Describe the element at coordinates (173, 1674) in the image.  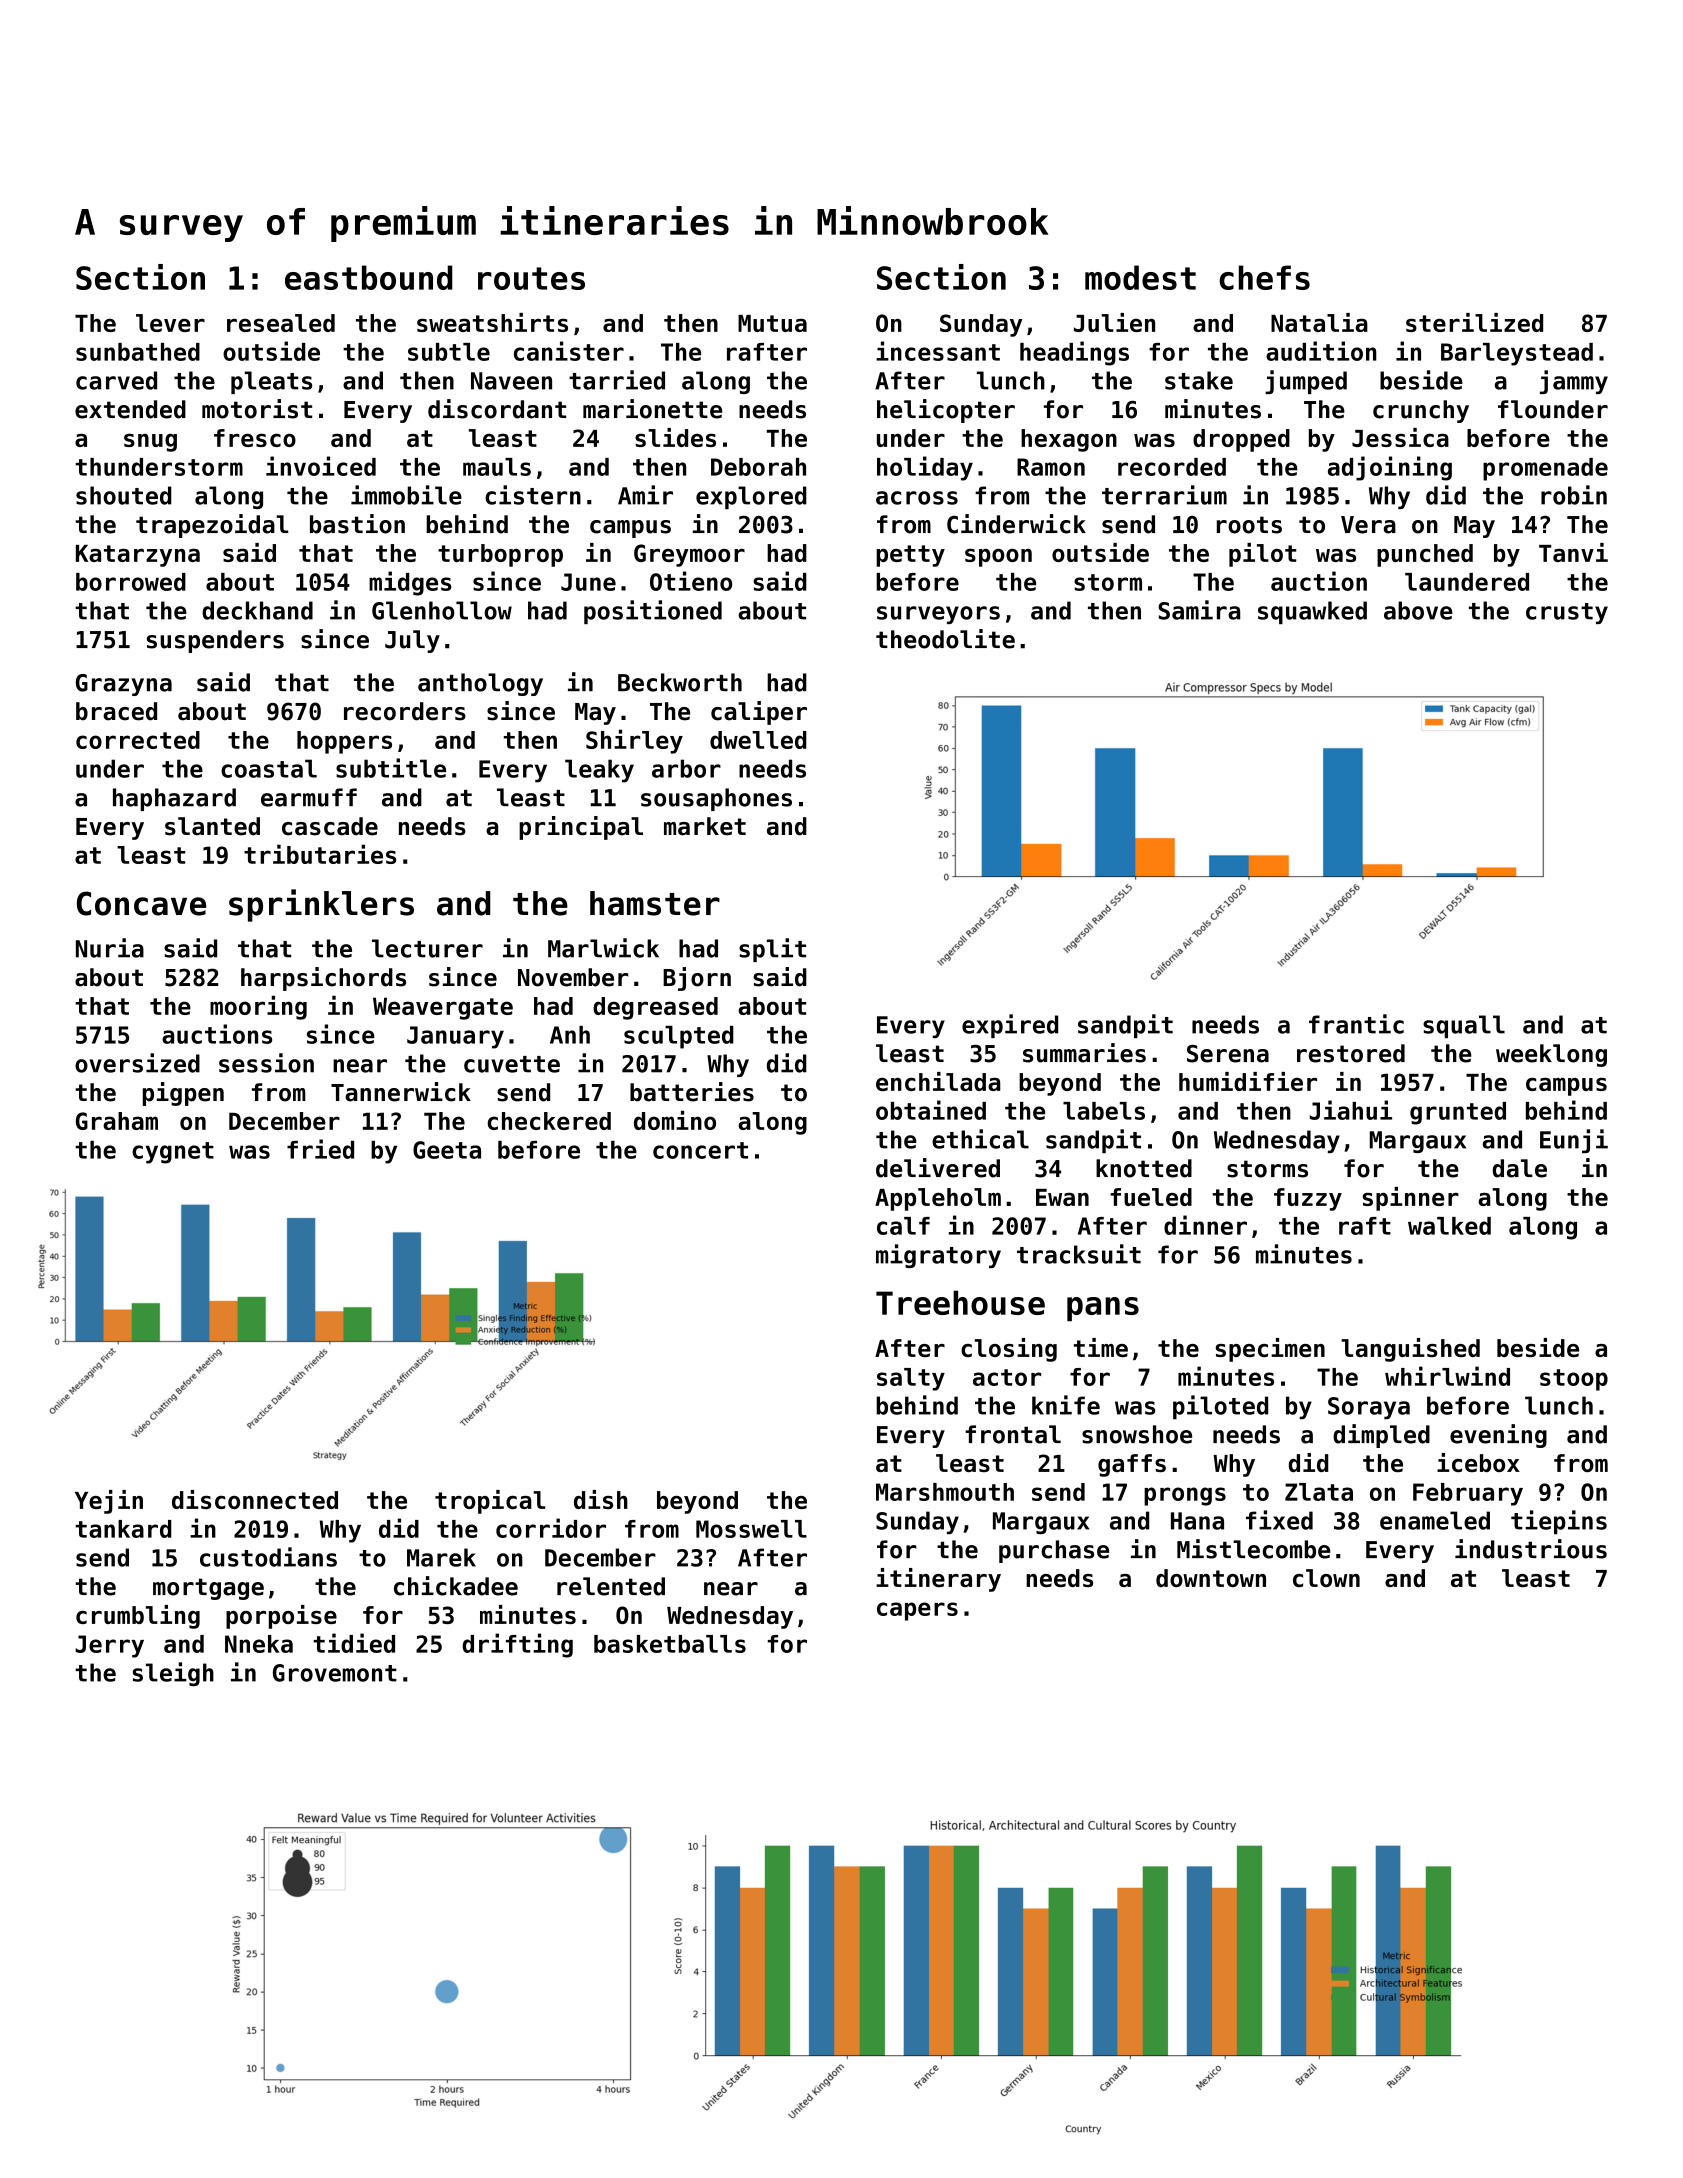
I see `sleigh` at that location.
